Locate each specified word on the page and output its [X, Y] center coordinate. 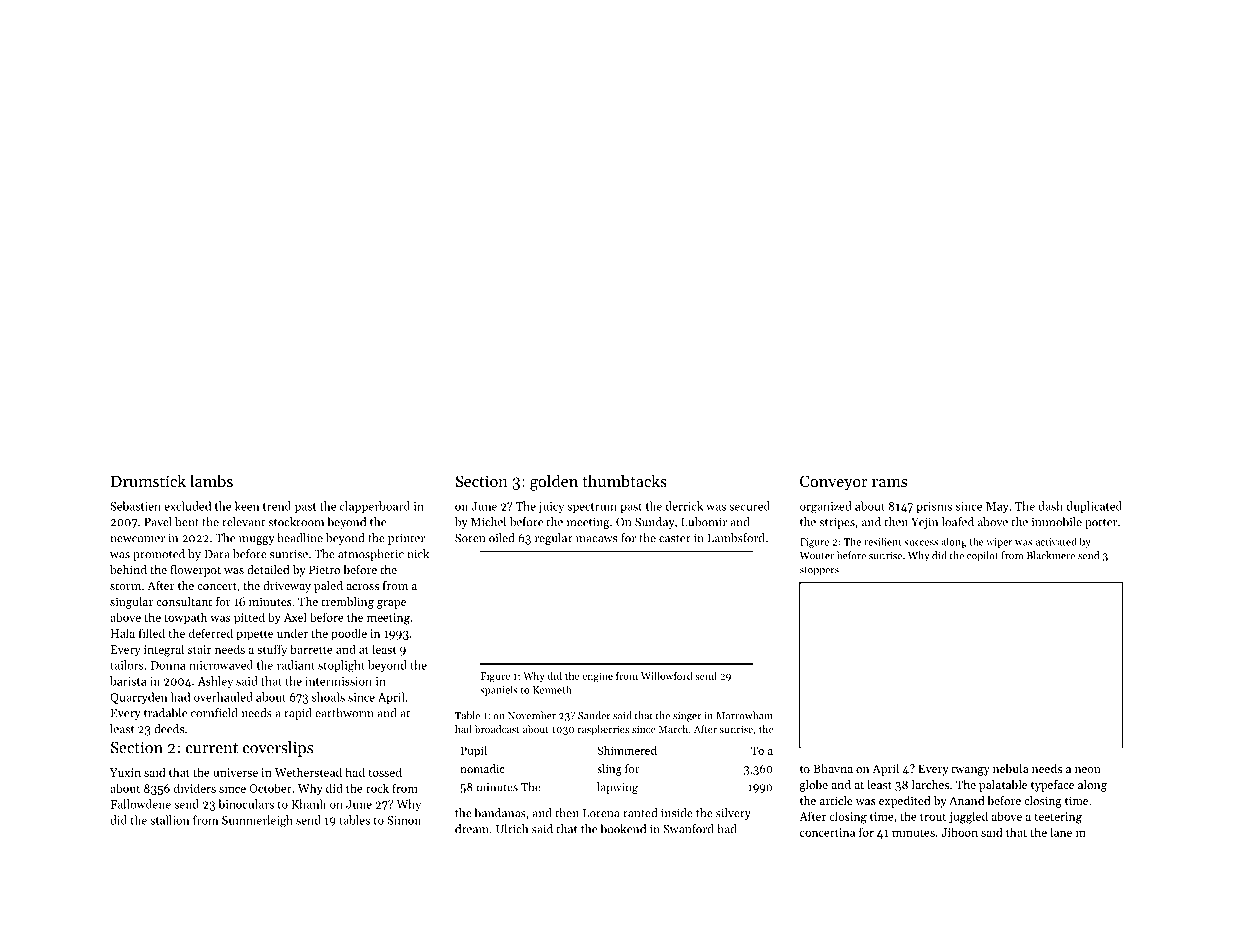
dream [472, 829]
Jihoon [959, 832]
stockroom [296, 522]
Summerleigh [257, 821]
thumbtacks [624, 480]
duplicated [1094, 507]
